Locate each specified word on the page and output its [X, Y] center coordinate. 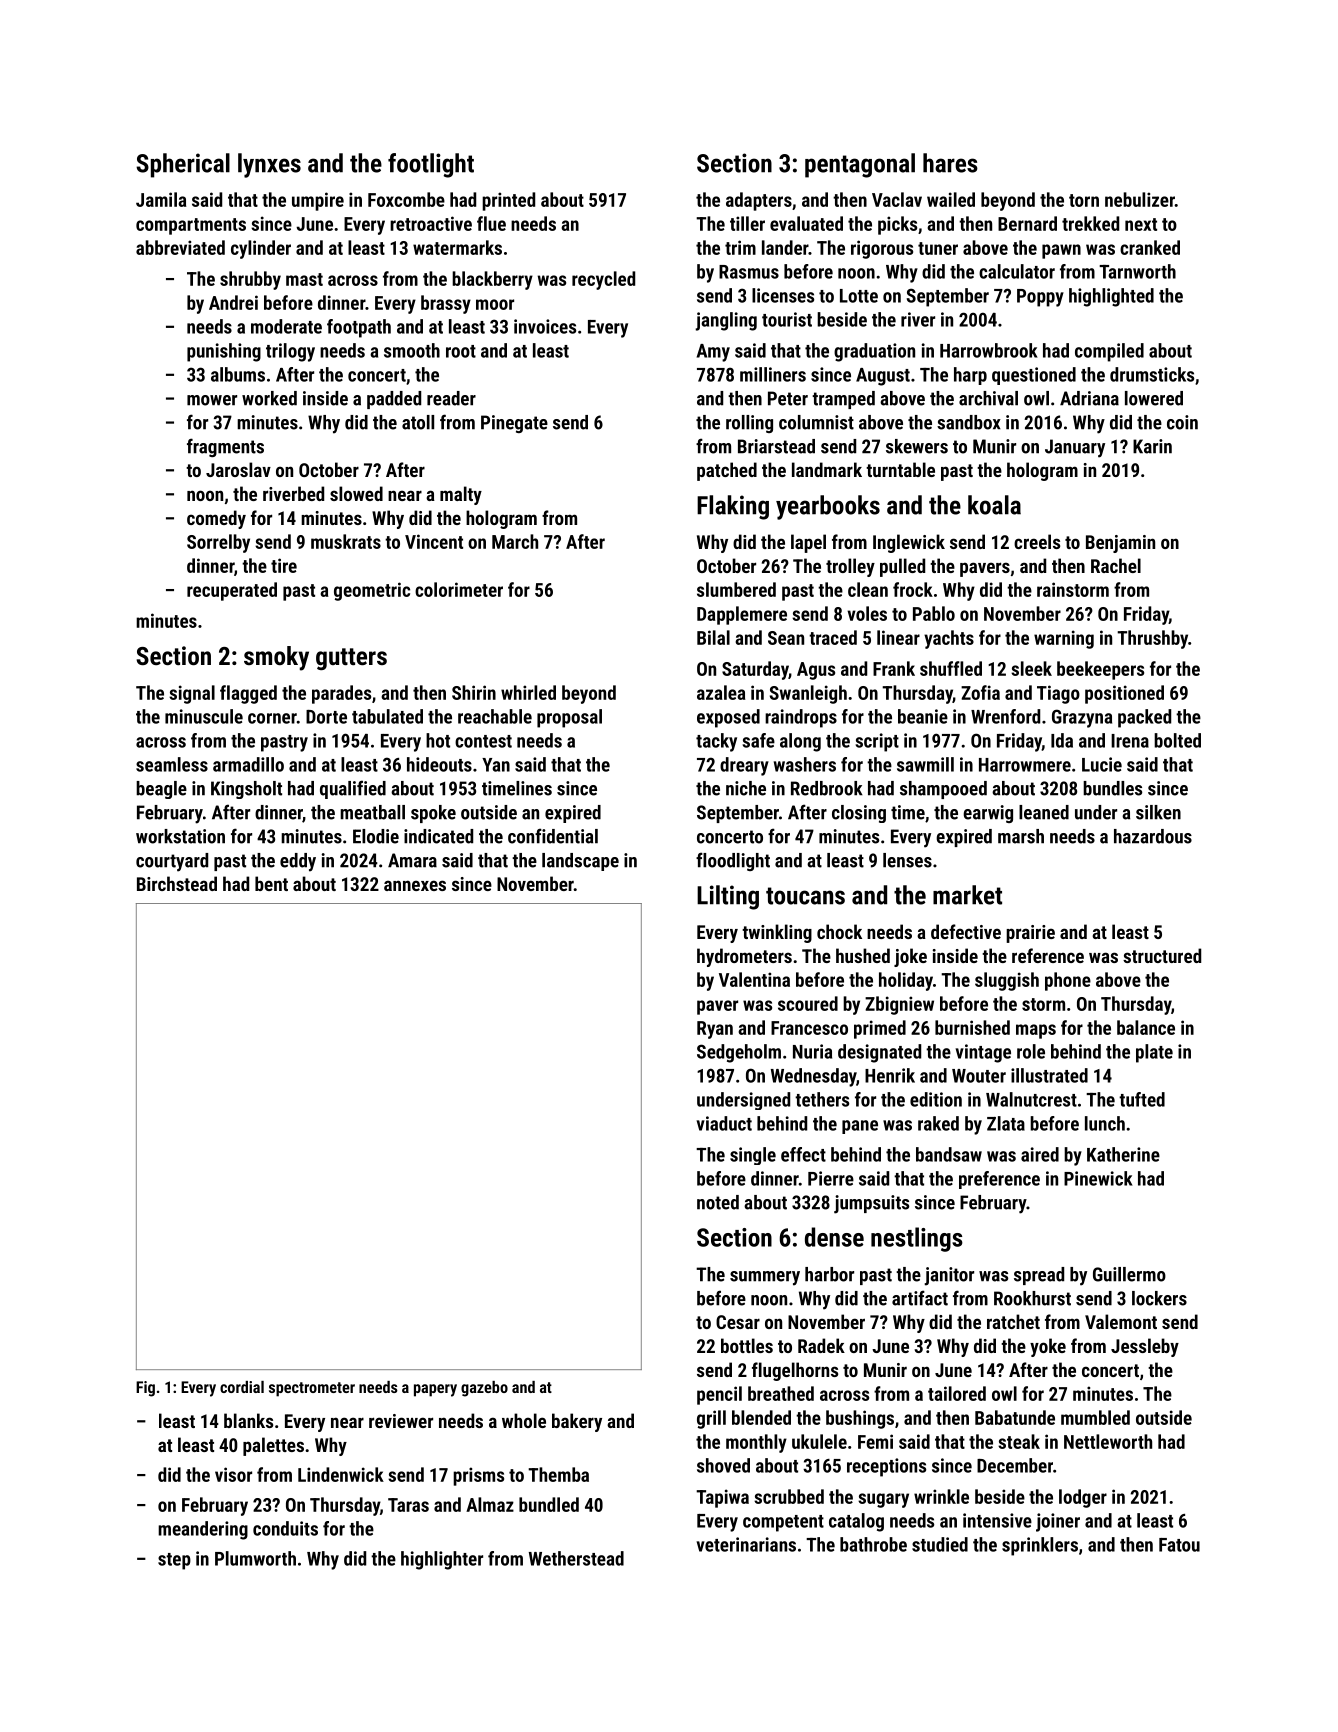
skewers [917, 446]
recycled [603, 280]
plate [1154, 1053]
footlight [431, 165]
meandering [203, 1530]
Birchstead [177, 883]
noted [718, 1202]
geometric [372, 591]
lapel [808, 543]
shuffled [951, 668]
